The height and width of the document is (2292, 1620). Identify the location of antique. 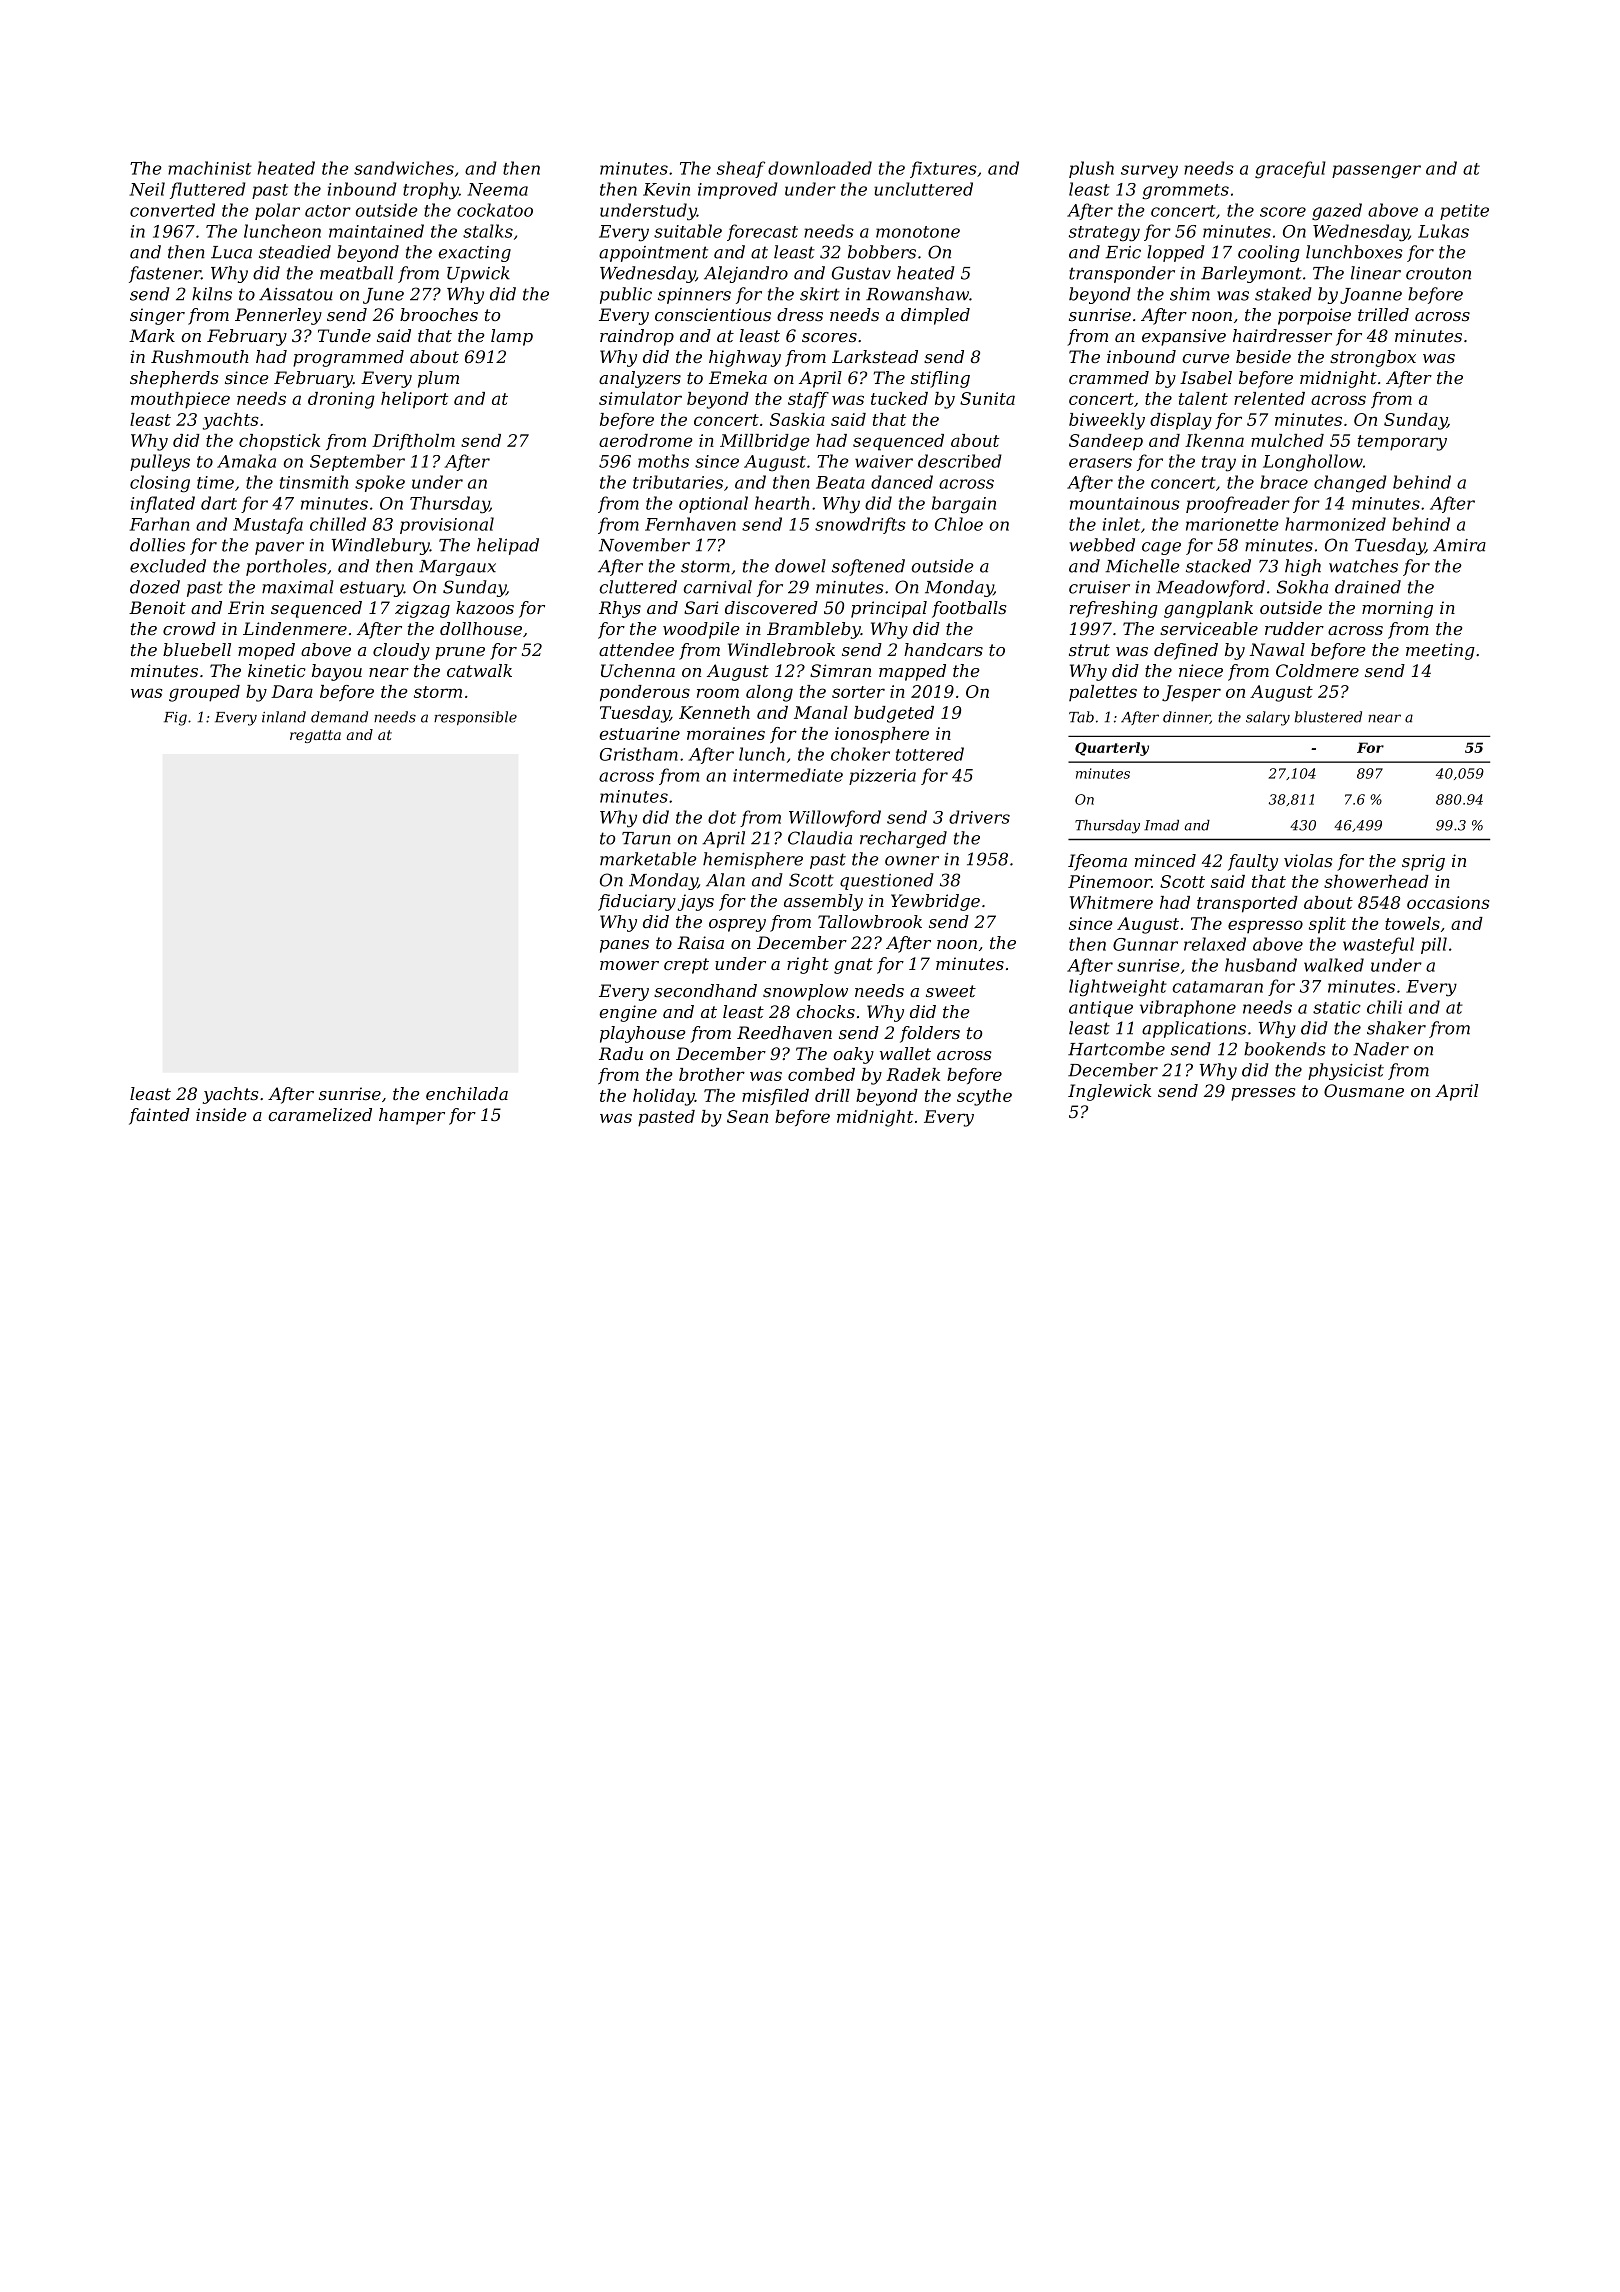
(1101, 1009).
